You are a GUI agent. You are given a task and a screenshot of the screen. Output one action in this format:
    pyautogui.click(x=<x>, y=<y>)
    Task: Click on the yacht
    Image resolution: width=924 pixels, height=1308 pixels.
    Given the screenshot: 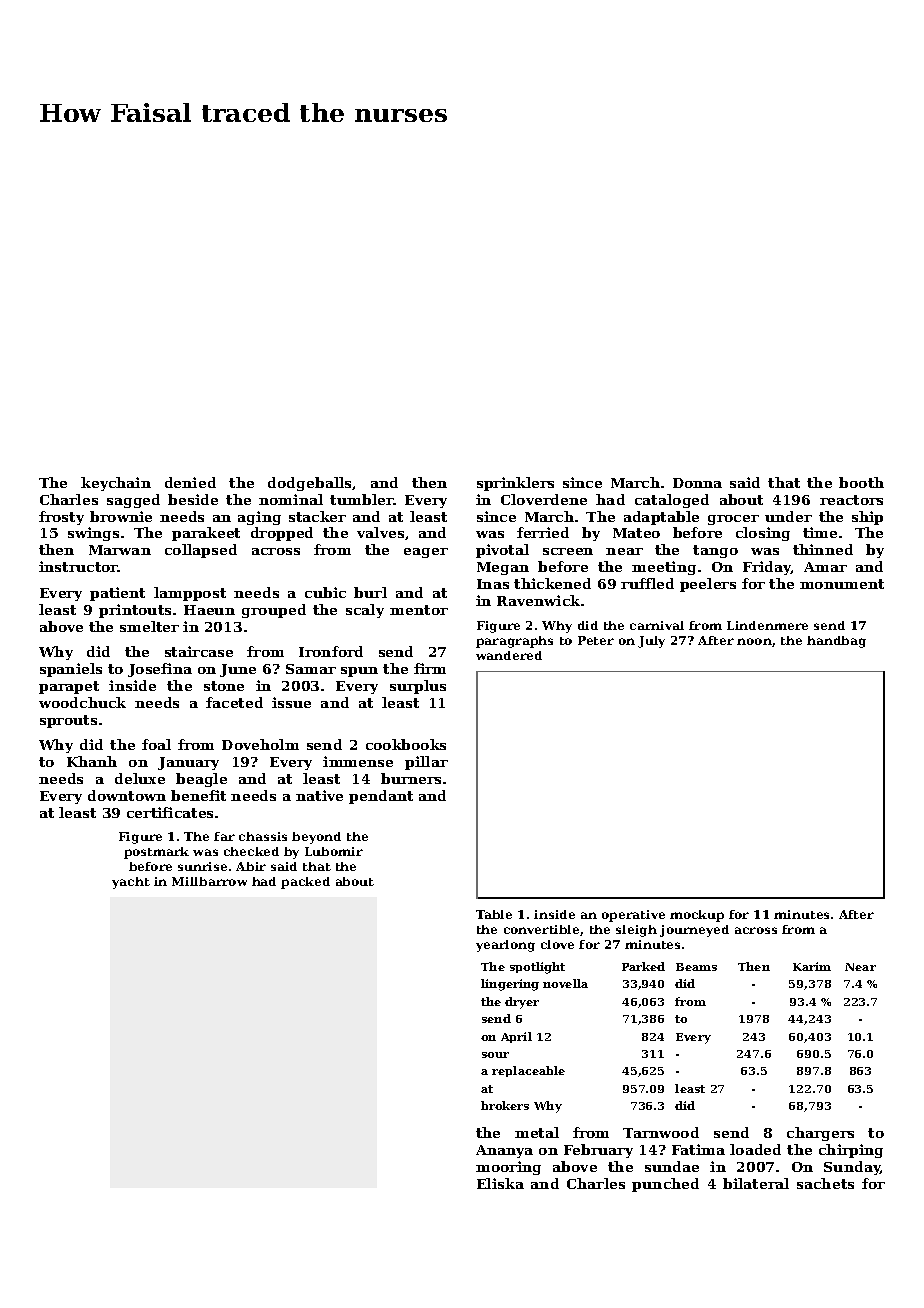 What is the action you would take?
    pyautogui.click(x=131, y=883)
